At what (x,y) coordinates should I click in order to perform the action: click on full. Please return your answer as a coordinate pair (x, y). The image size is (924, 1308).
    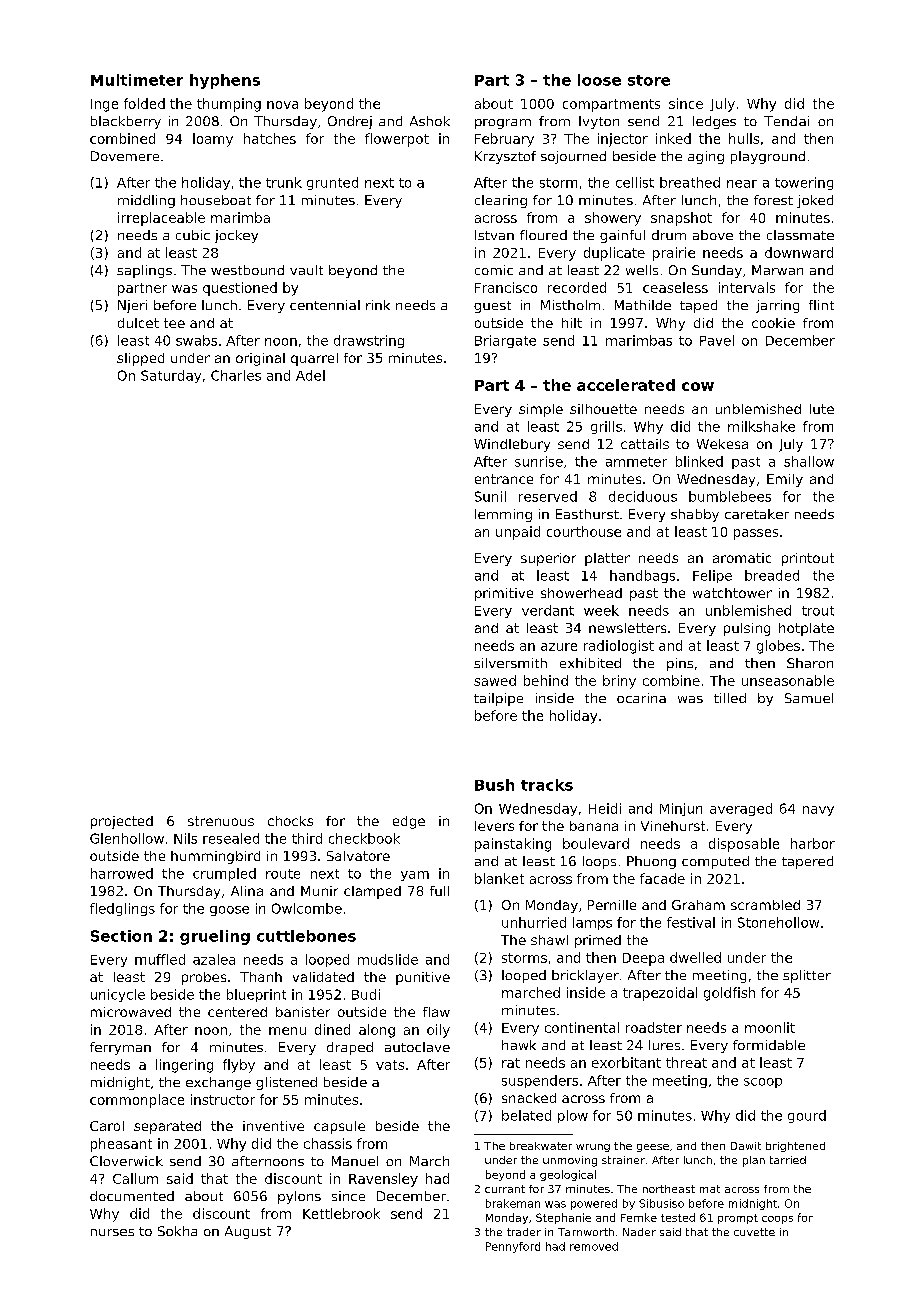
    Looking at the image, I should click on (439, 891).
